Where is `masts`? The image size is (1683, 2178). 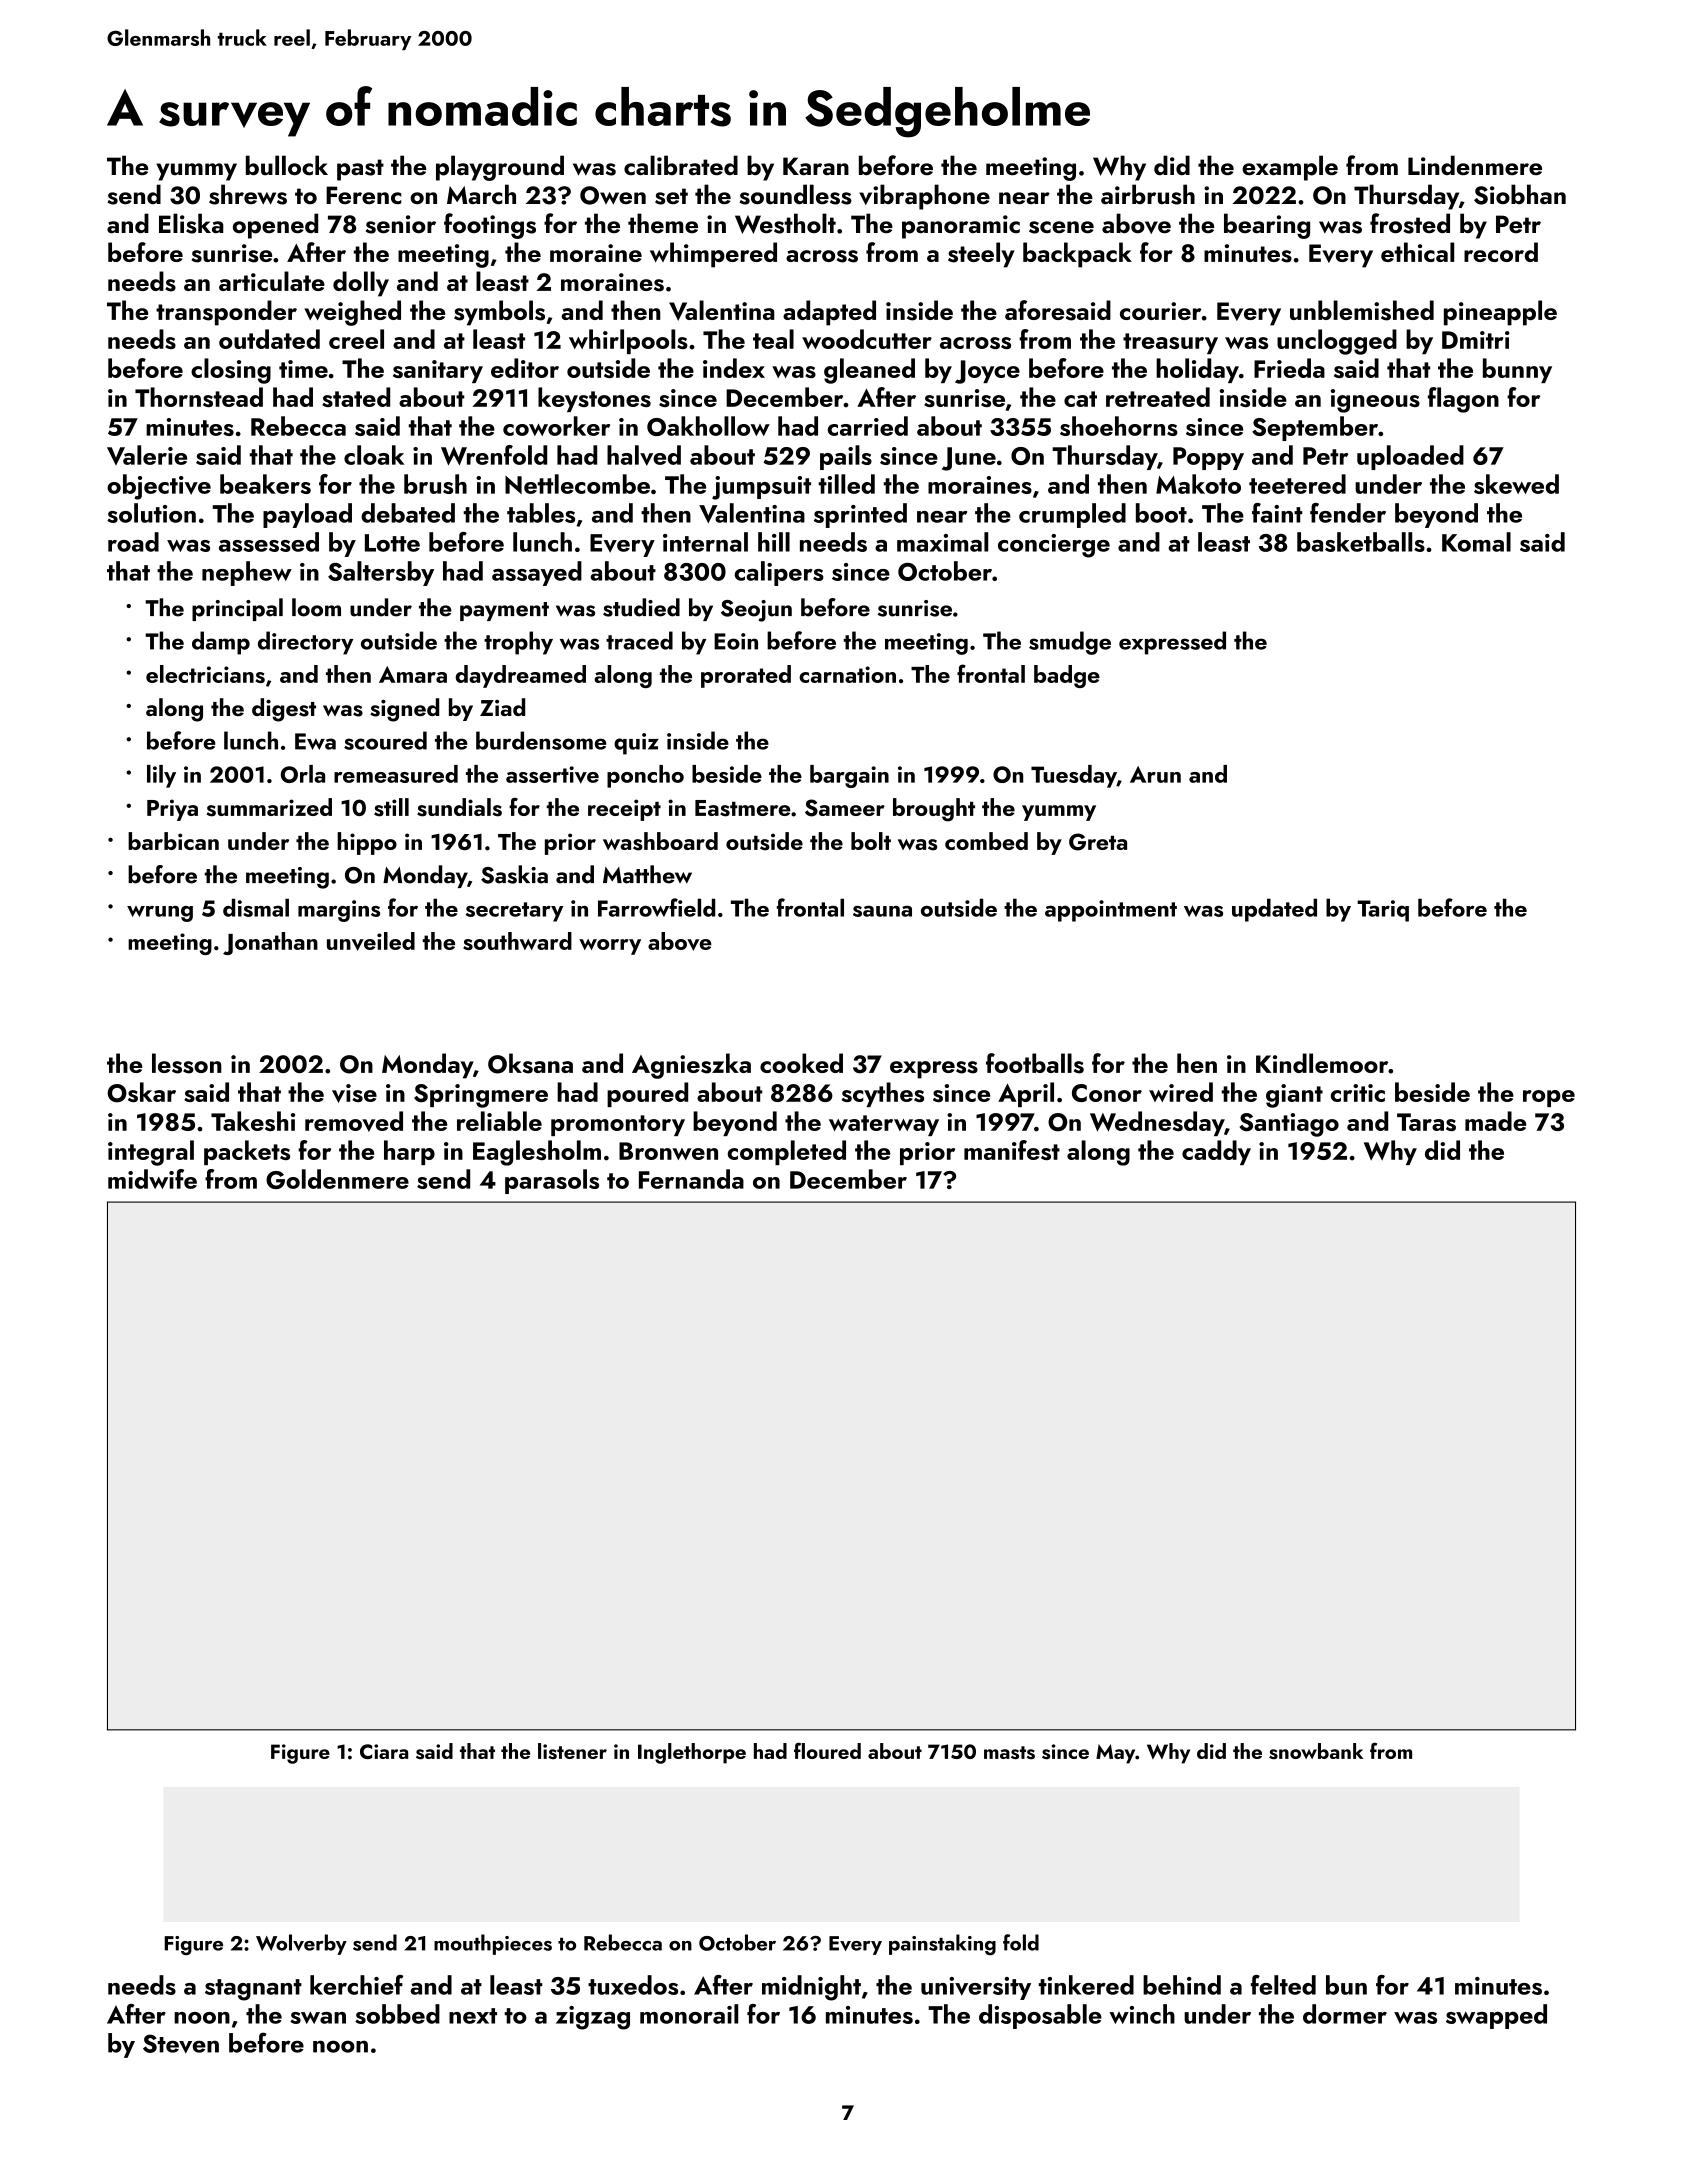 masts is located at coordinates (1009, 1753).
